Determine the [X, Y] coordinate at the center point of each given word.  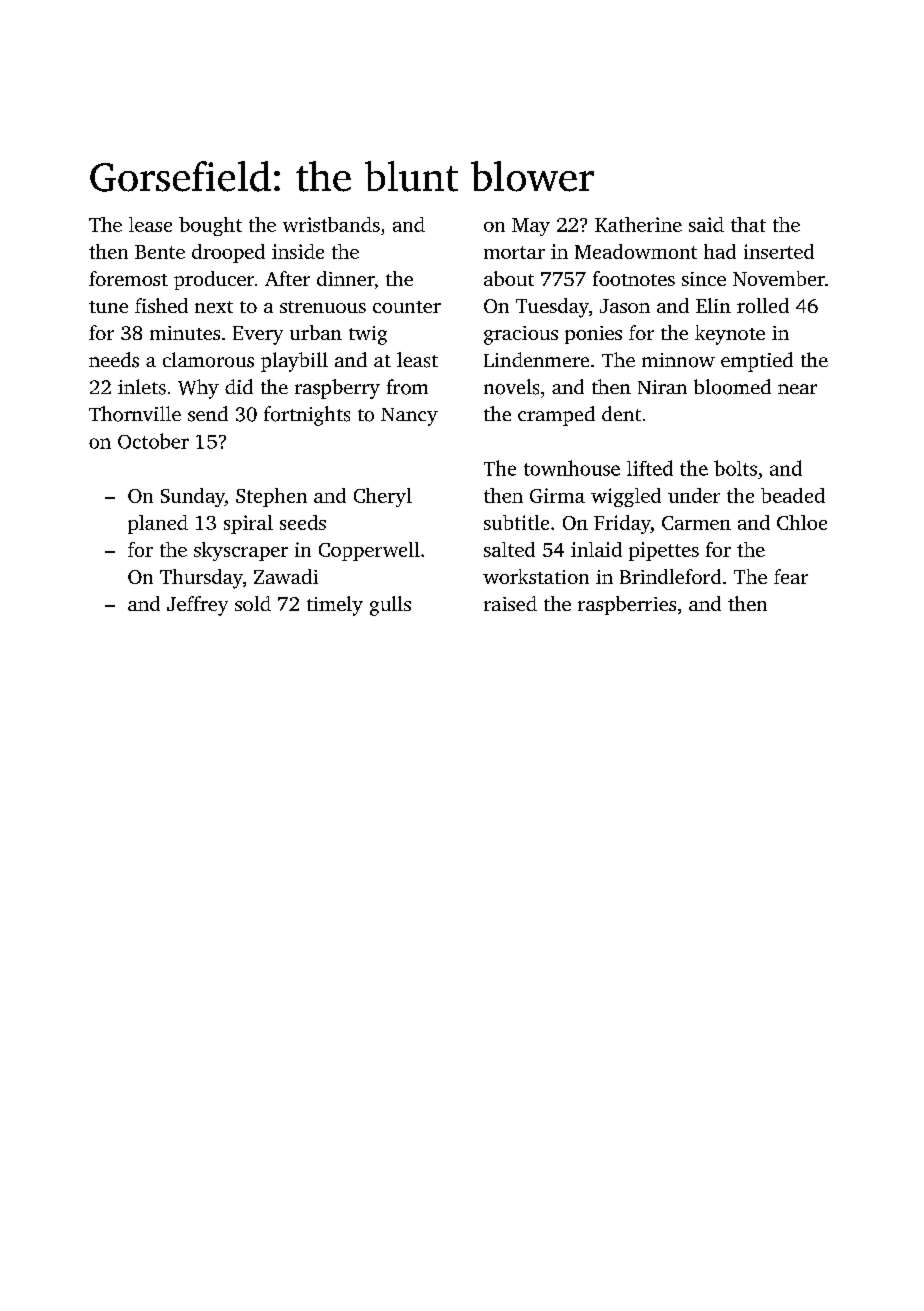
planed [158, 524]
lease [150, 224]
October [153, 441]
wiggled [626, 497]
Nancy [409, 417]
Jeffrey [197, 606]
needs [114, 360]
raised [510, 603]
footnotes [634, 278]
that [748, 224]
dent [621, 413]
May [531, 227]
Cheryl [383, 497]
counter [407, 307]
